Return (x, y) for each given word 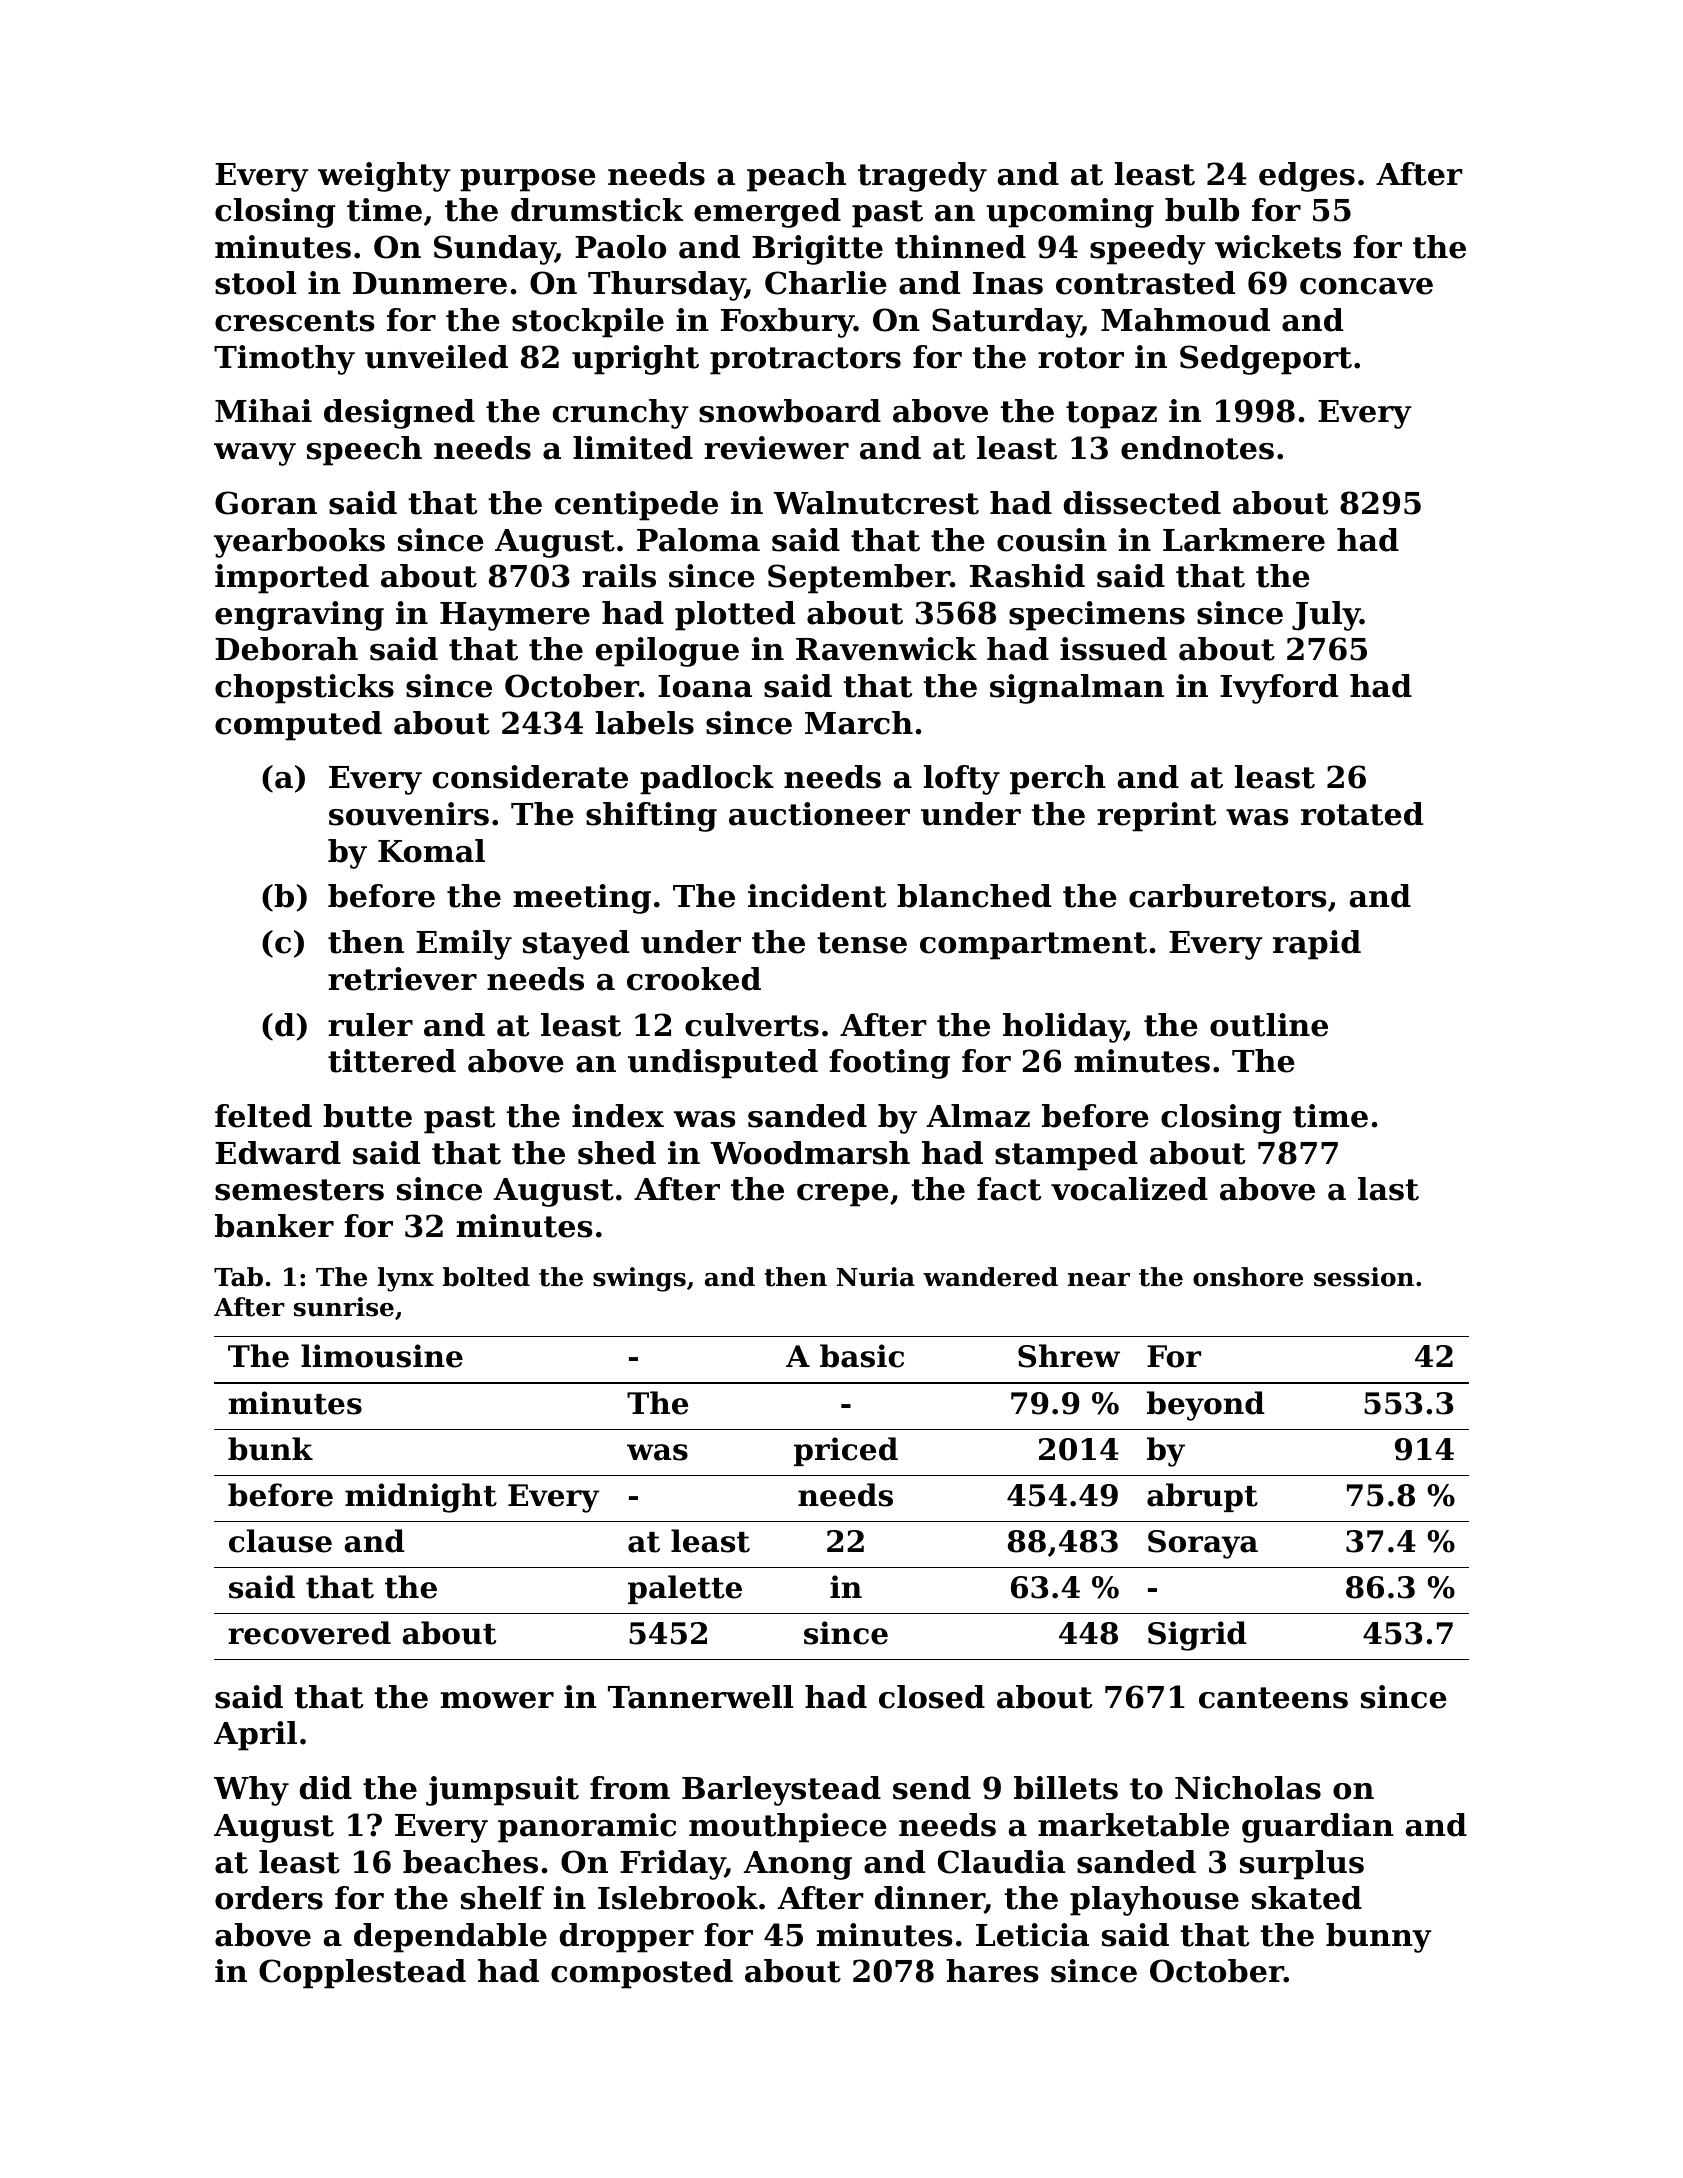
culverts (752, 1025)
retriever (402, 979)
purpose (528, 180)
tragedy (922, 177)
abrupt (1202, 1497)
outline (1269, 1025)
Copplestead (362, 1974)
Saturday (1006, 323)
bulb (1202, 210)
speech (364, 451)
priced (846, 1451)
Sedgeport (1266, 360)
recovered (309, 1633)
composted (642, 1974)
